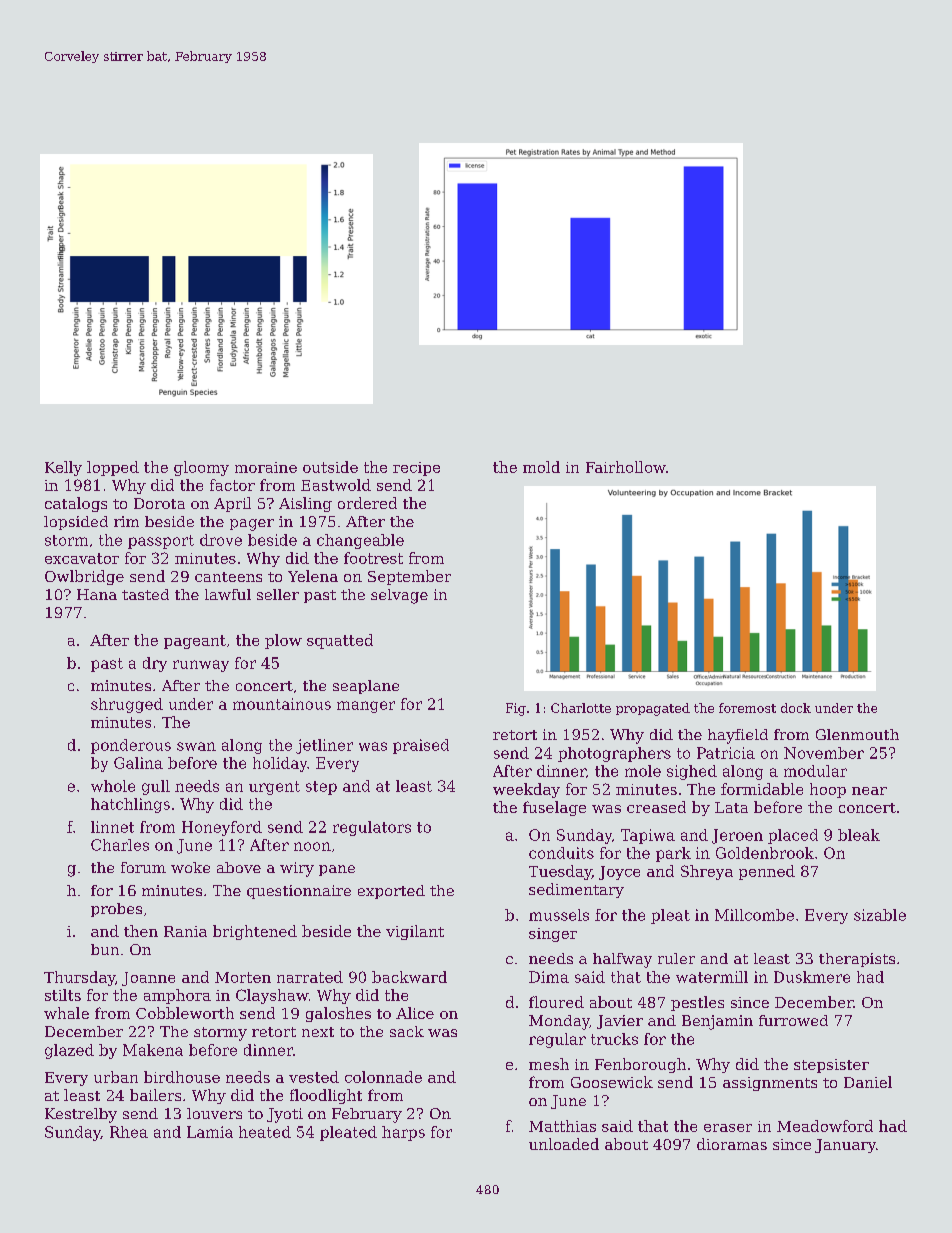 The image size is (952, 1233). What do you see at coordinates (796, 708) in the screenshot?
I see `dock` at bounding box center [796, 708].
